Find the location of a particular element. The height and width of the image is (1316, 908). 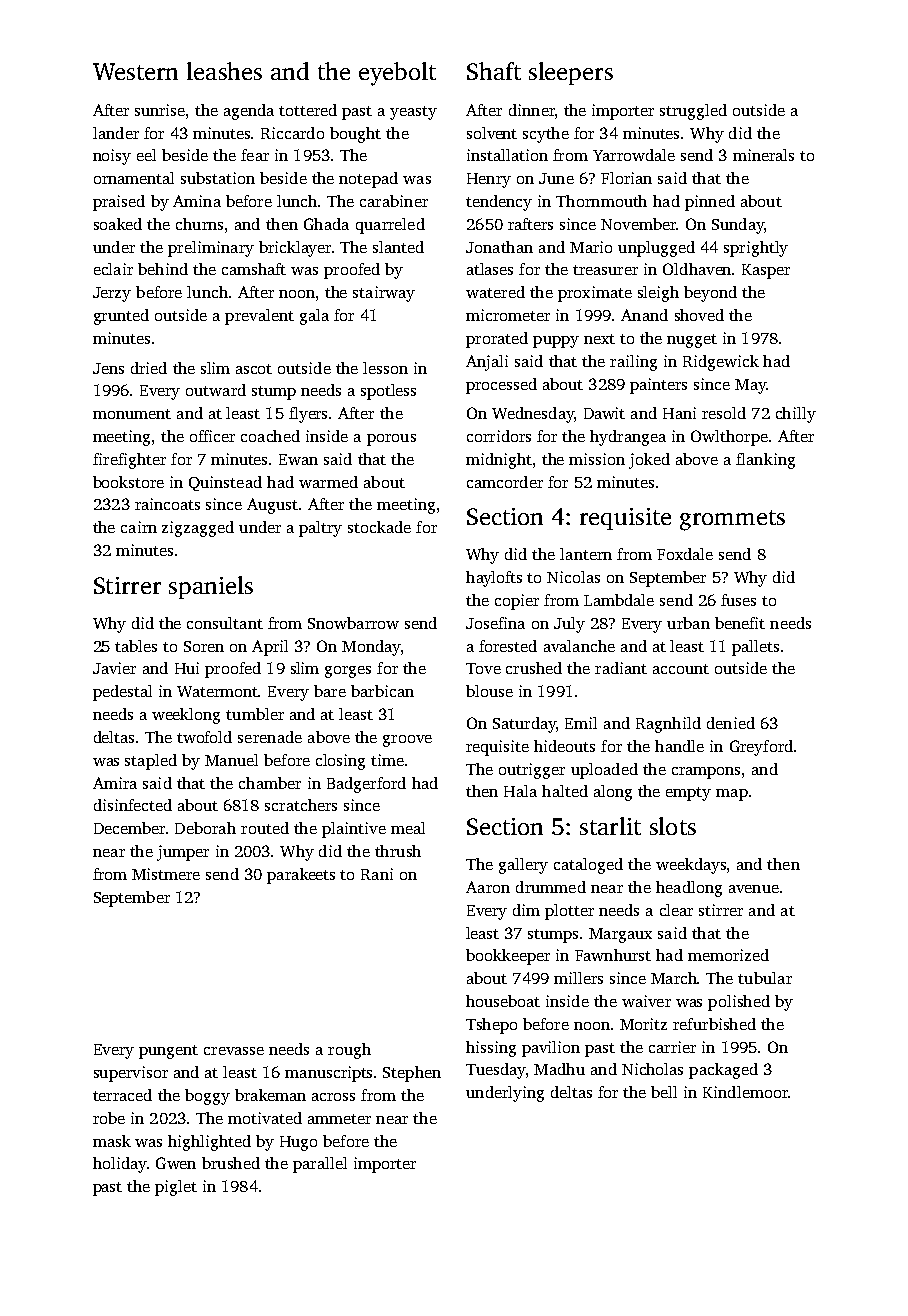

boggy is located at coordinates (207, 1097).
